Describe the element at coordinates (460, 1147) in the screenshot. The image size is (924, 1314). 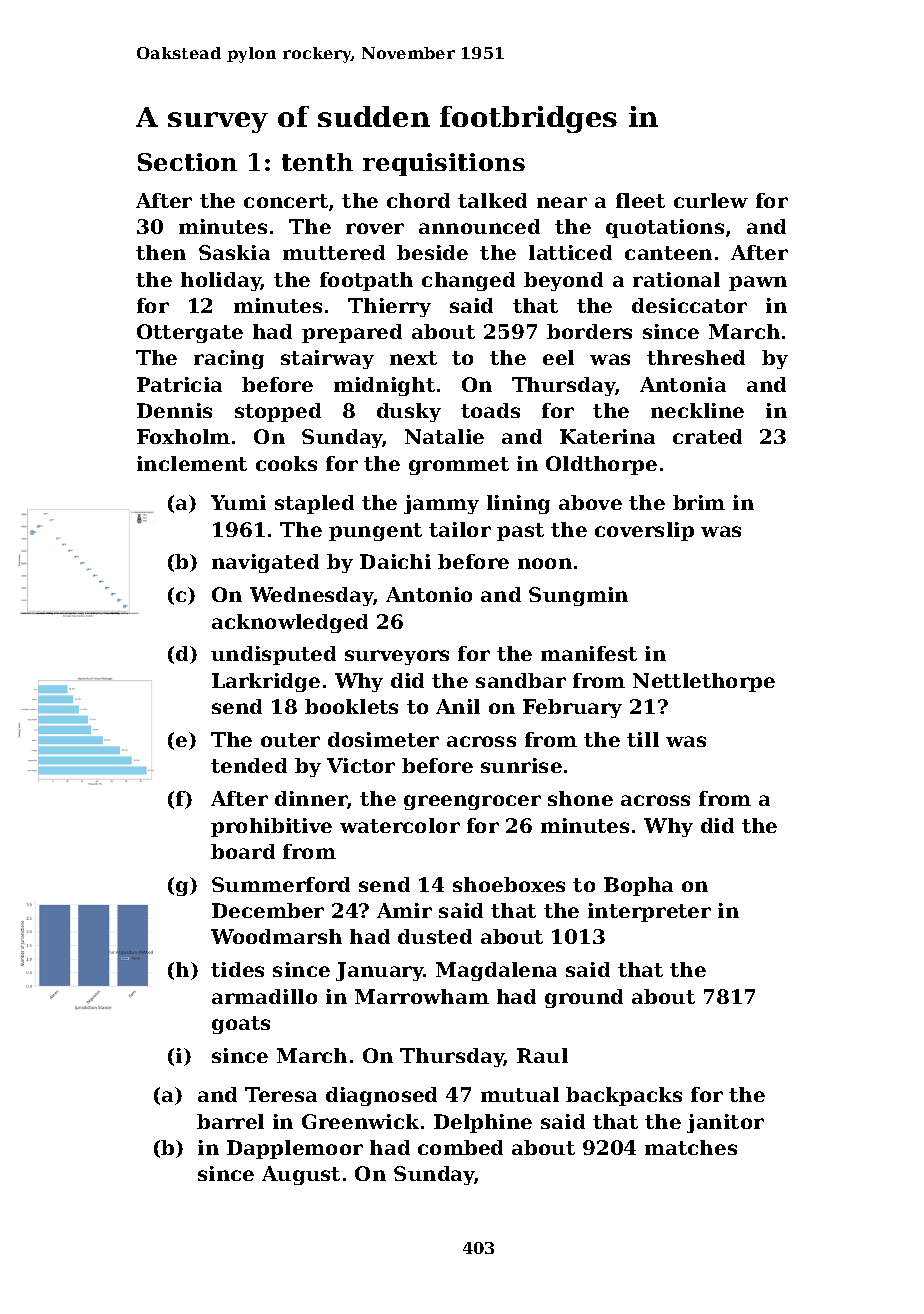
I see `combed` at that location.
